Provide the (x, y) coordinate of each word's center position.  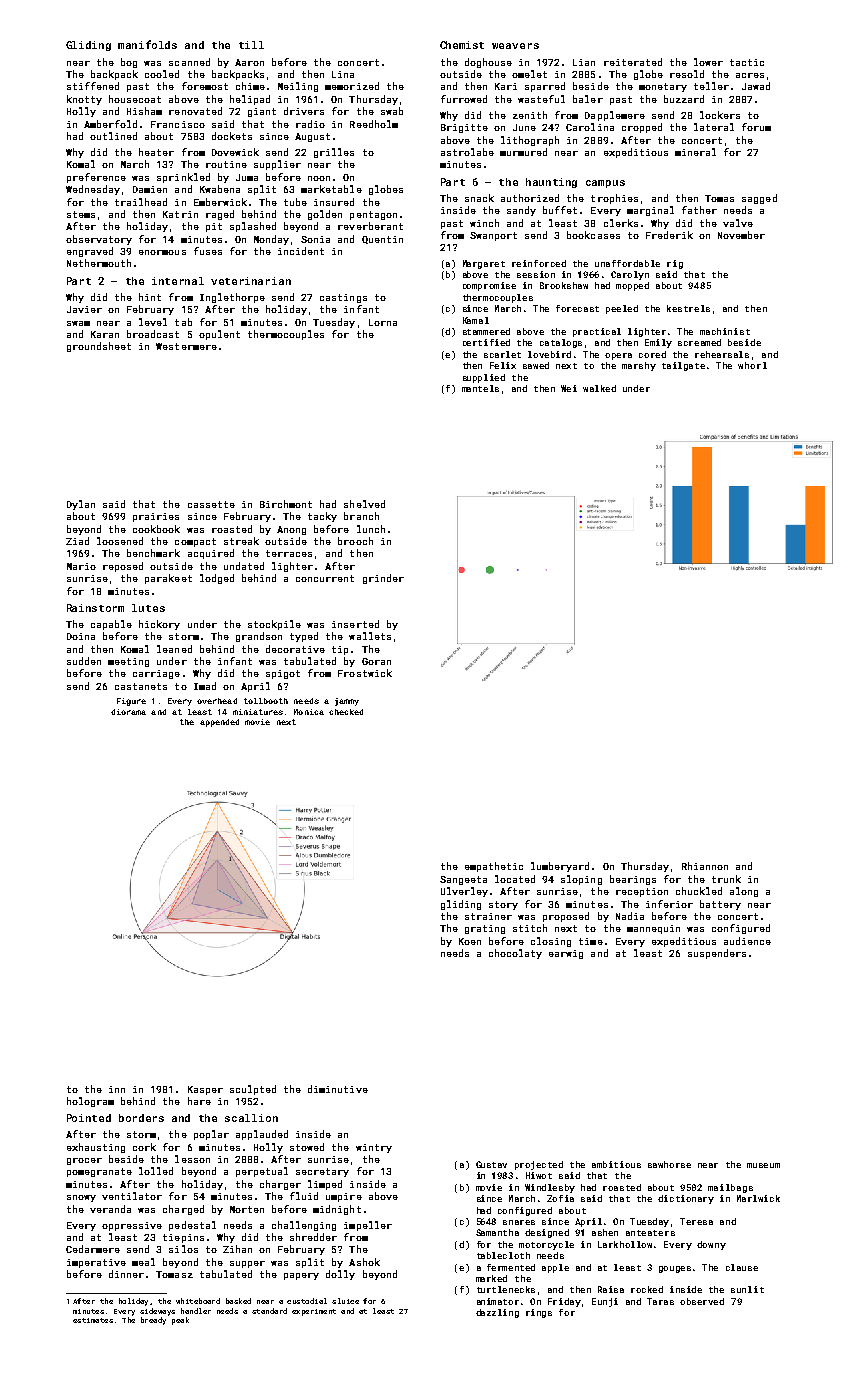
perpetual (262, 1172)
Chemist (462, 45)
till (251, 45)
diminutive (338, 1089)
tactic (747, 62)
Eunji (605, 1302)
